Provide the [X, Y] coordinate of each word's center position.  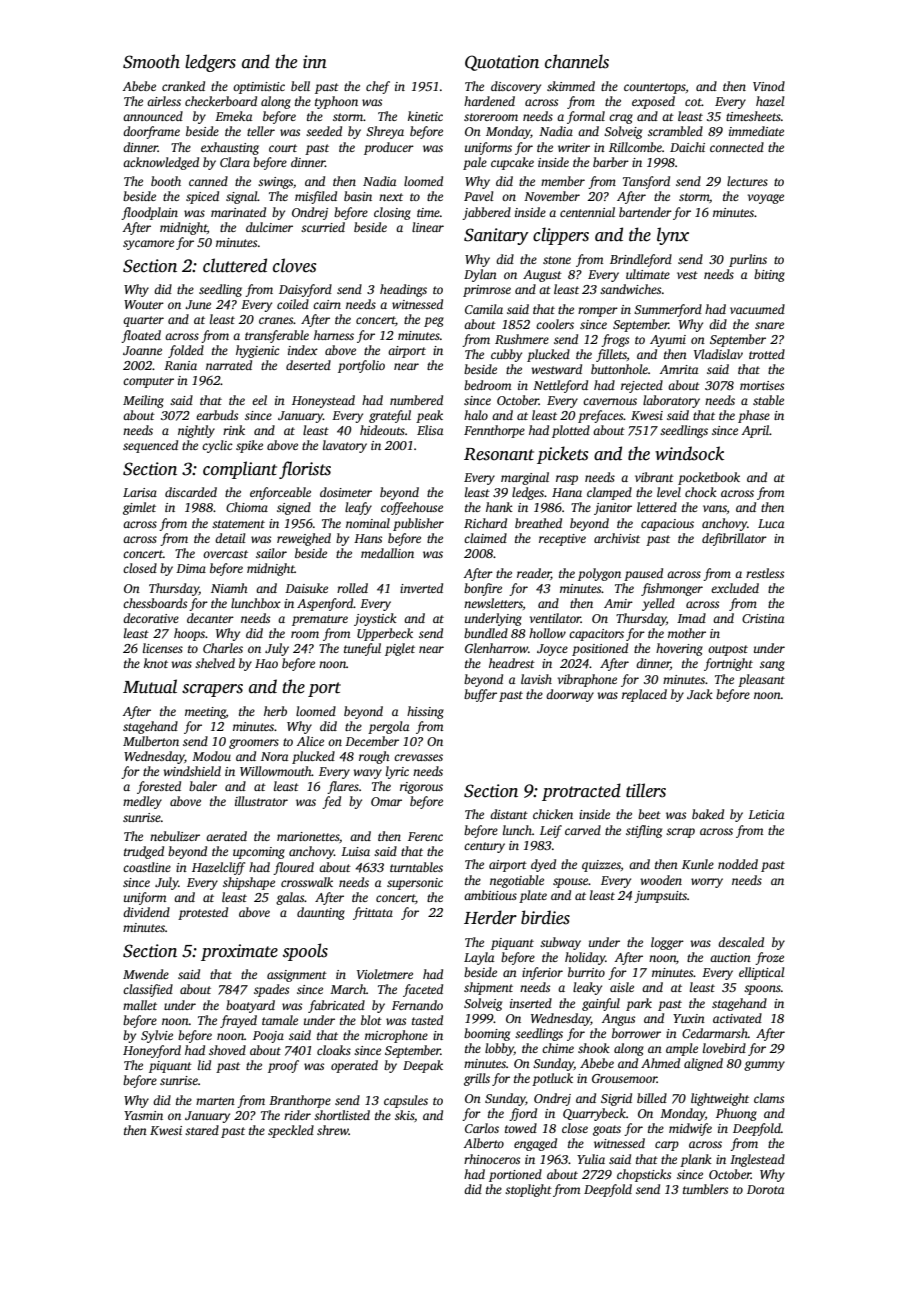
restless [765, 573]
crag [621, 119]
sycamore [148, 245]
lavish [536, 679]
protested [203, 913]
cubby [506, 355]
